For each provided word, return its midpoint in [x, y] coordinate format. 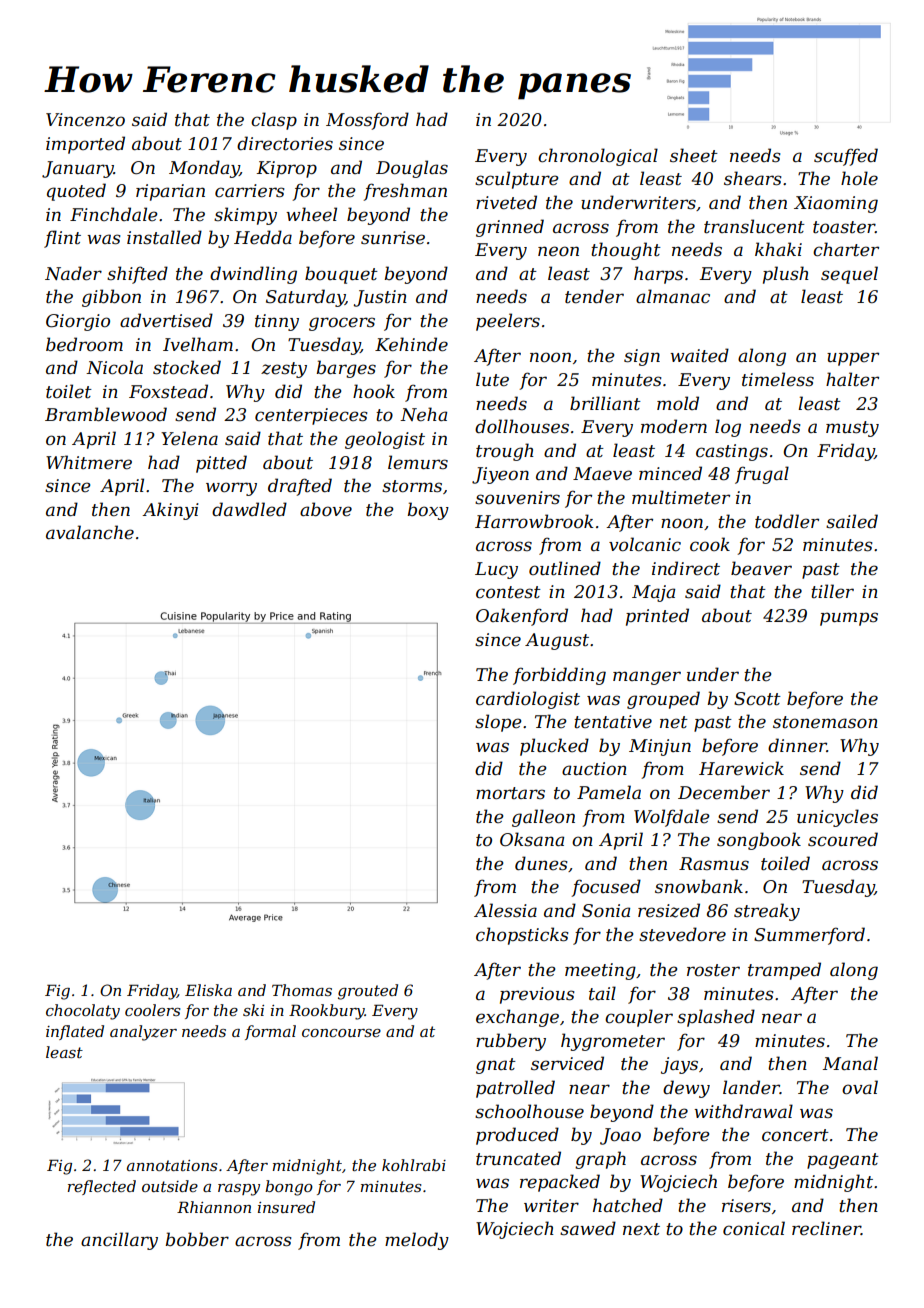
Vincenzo [85, 120]
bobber [197, 1239]
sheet [694, 155]
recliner [826, 1228]
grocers [342, 324]
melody [417, 1241]
